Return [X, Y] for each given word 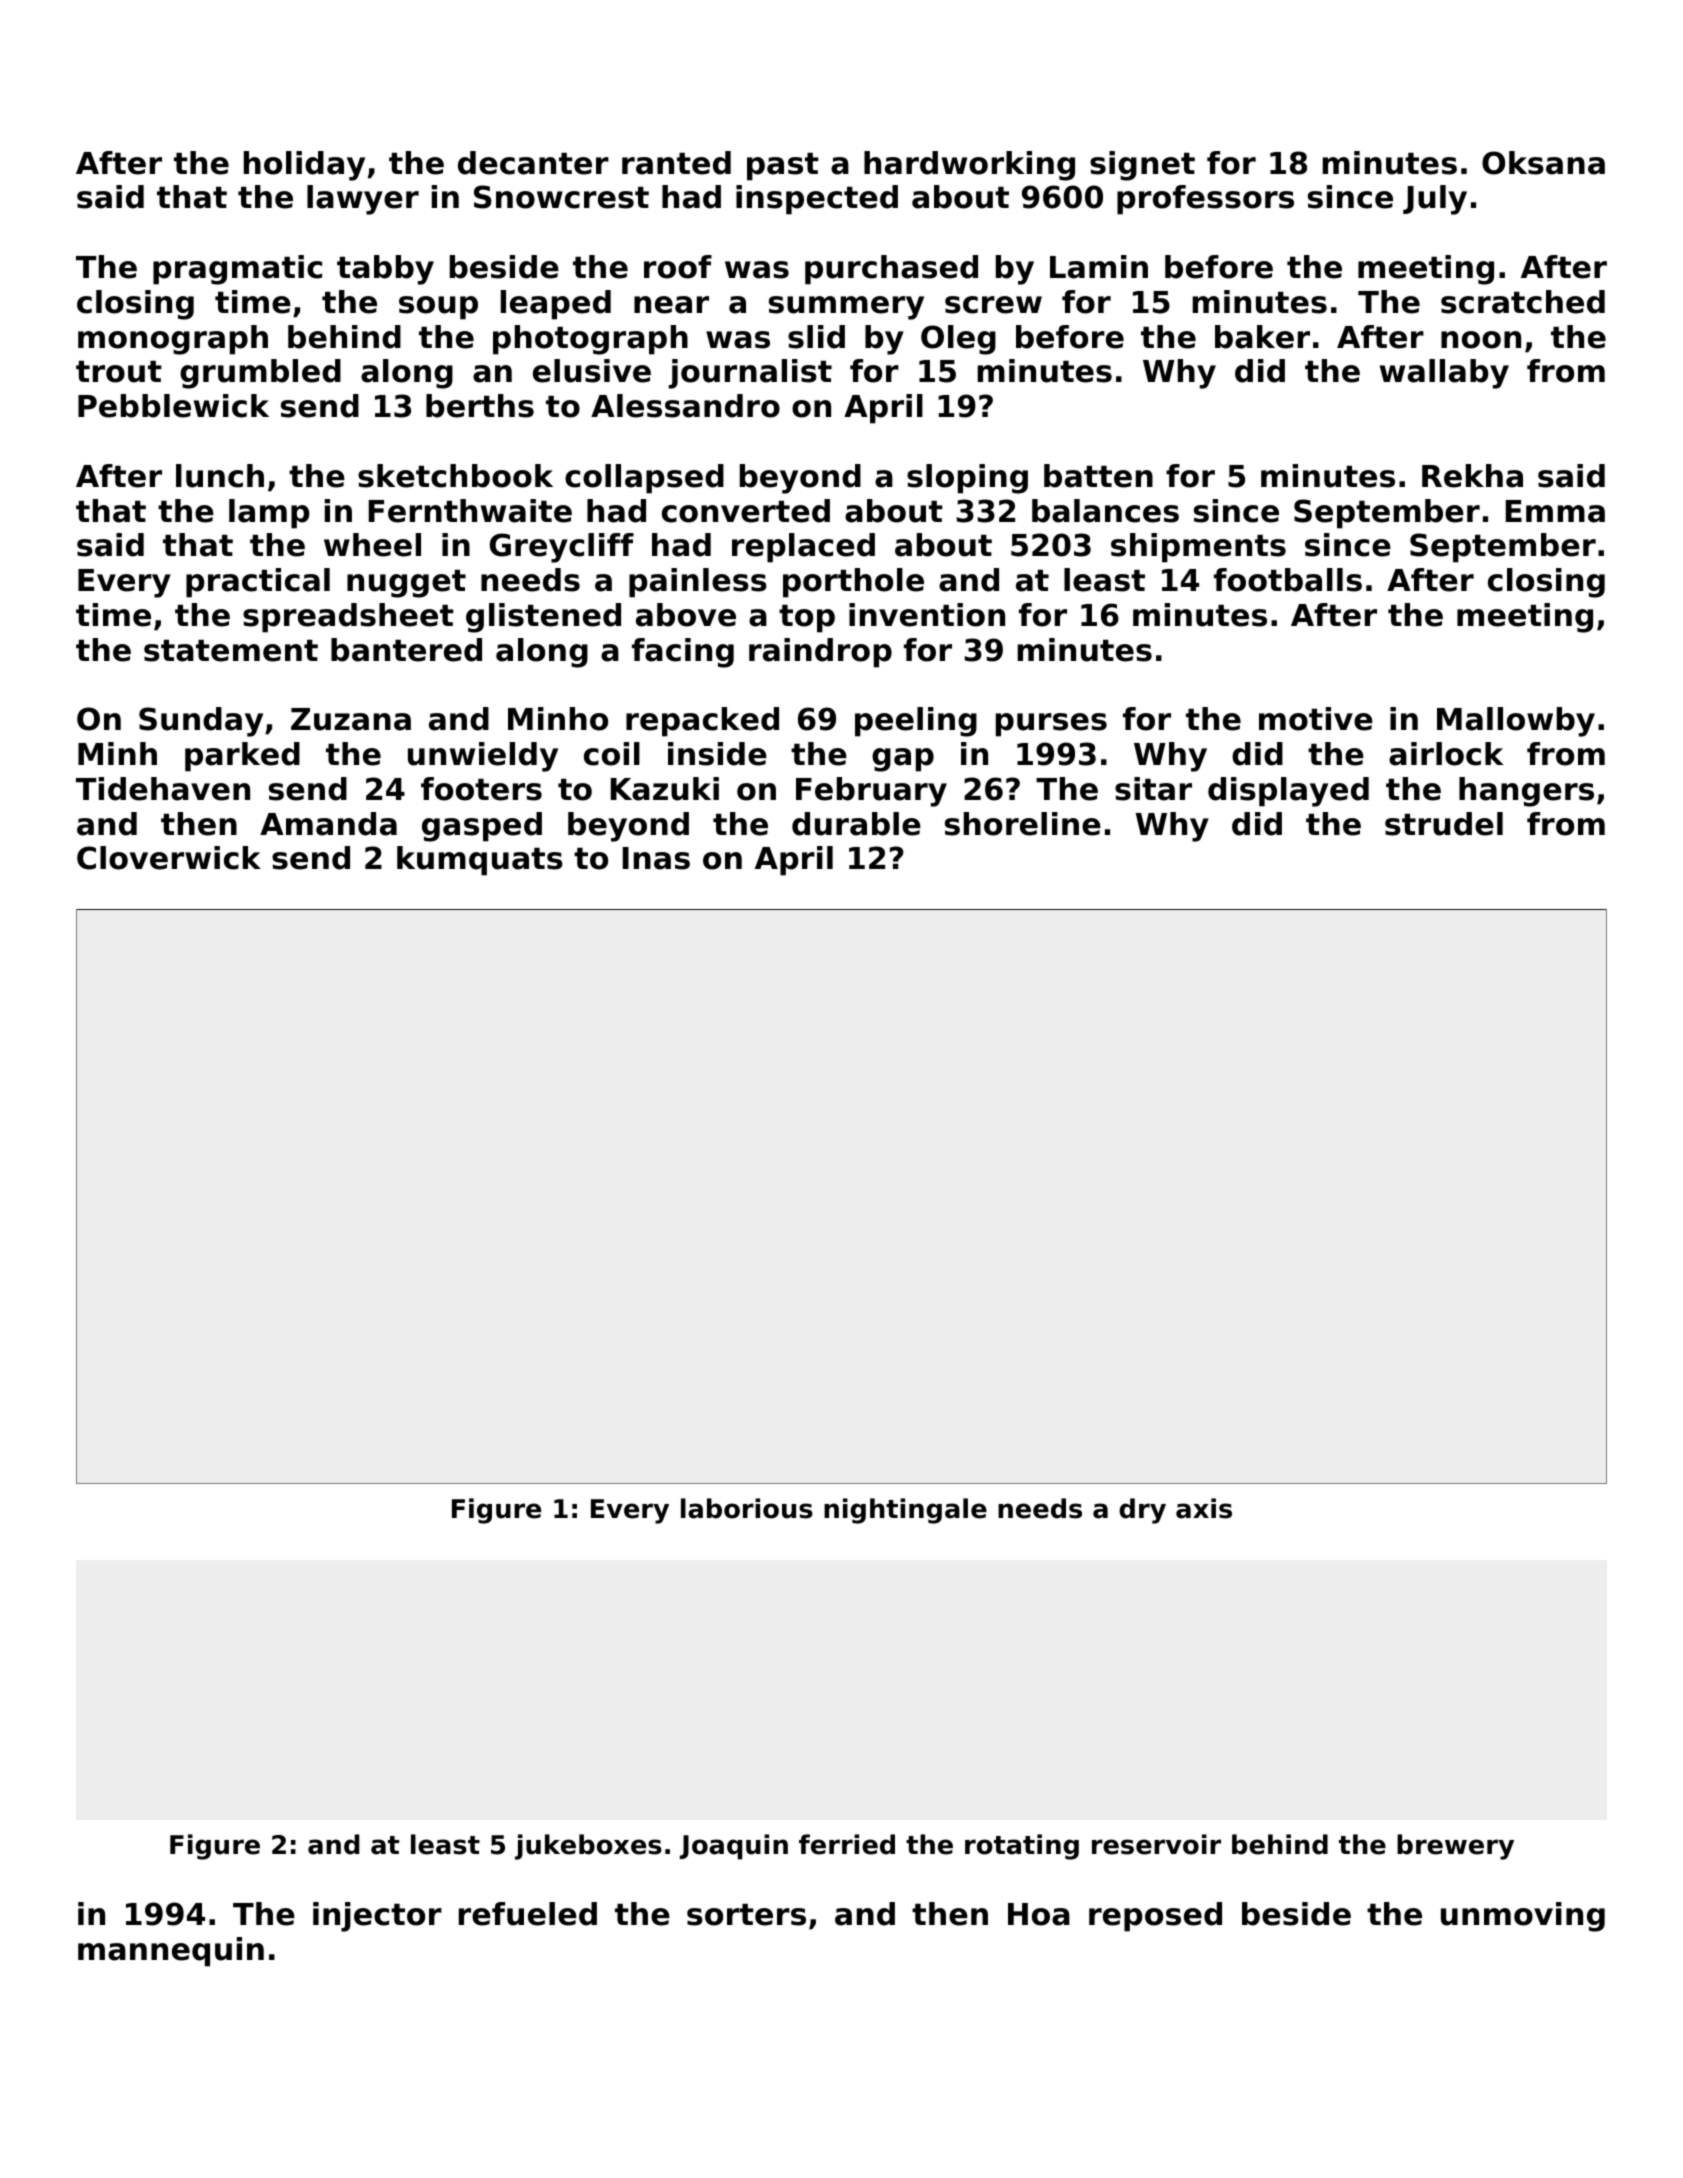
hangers [1526, 792]
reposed [1155, 1917]
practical [258, 583]
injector [377, 1917]
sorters [746, 1915]
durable [856, 824]
